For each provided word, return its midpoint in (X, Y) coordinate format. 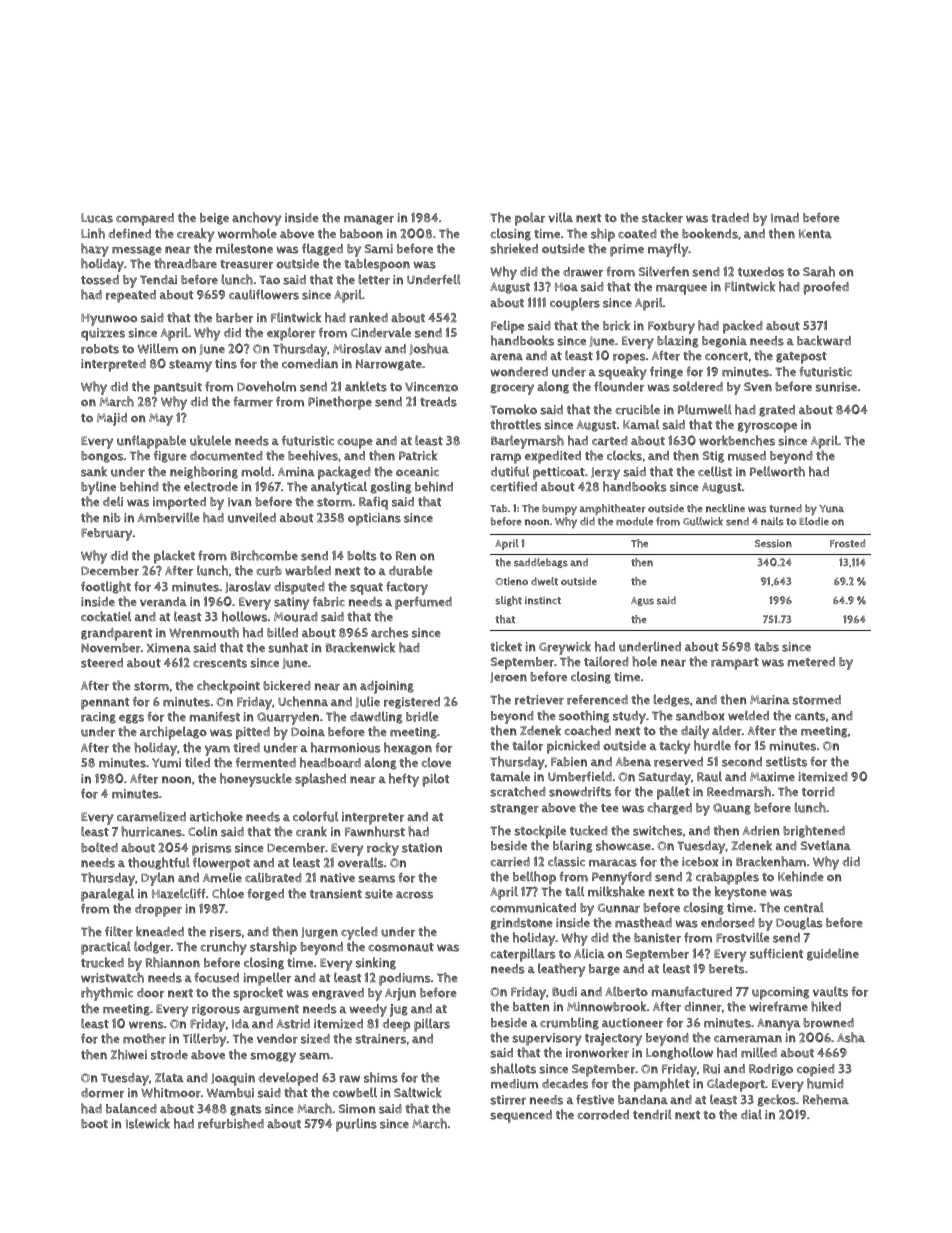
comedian (310, 364)
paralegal (107, 895)
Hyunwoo (109, 320)
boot (94, 1124)
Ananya (779, 1024)
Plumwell (705, 409)
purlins (356, 1125)
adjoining (387, 687)
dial (751, 1114)
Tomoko (513, 409)
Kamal (641, 424)
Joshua (429, 349)
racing (98, 718)
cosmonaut (401, 947)
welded (748, 715)
